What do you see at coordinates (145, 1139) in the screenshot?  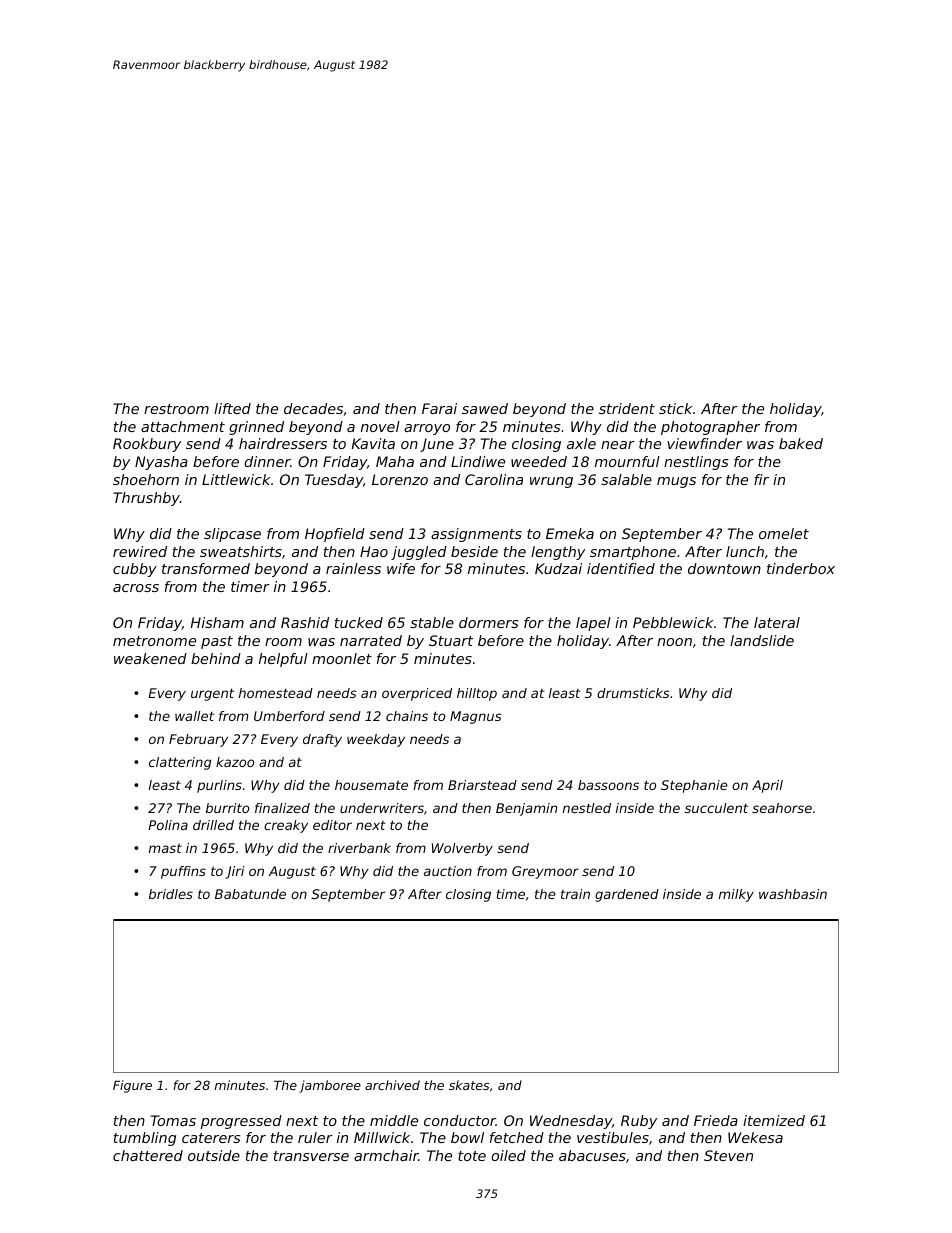 I see `tumbling` at bounding box center [145, 1139].
